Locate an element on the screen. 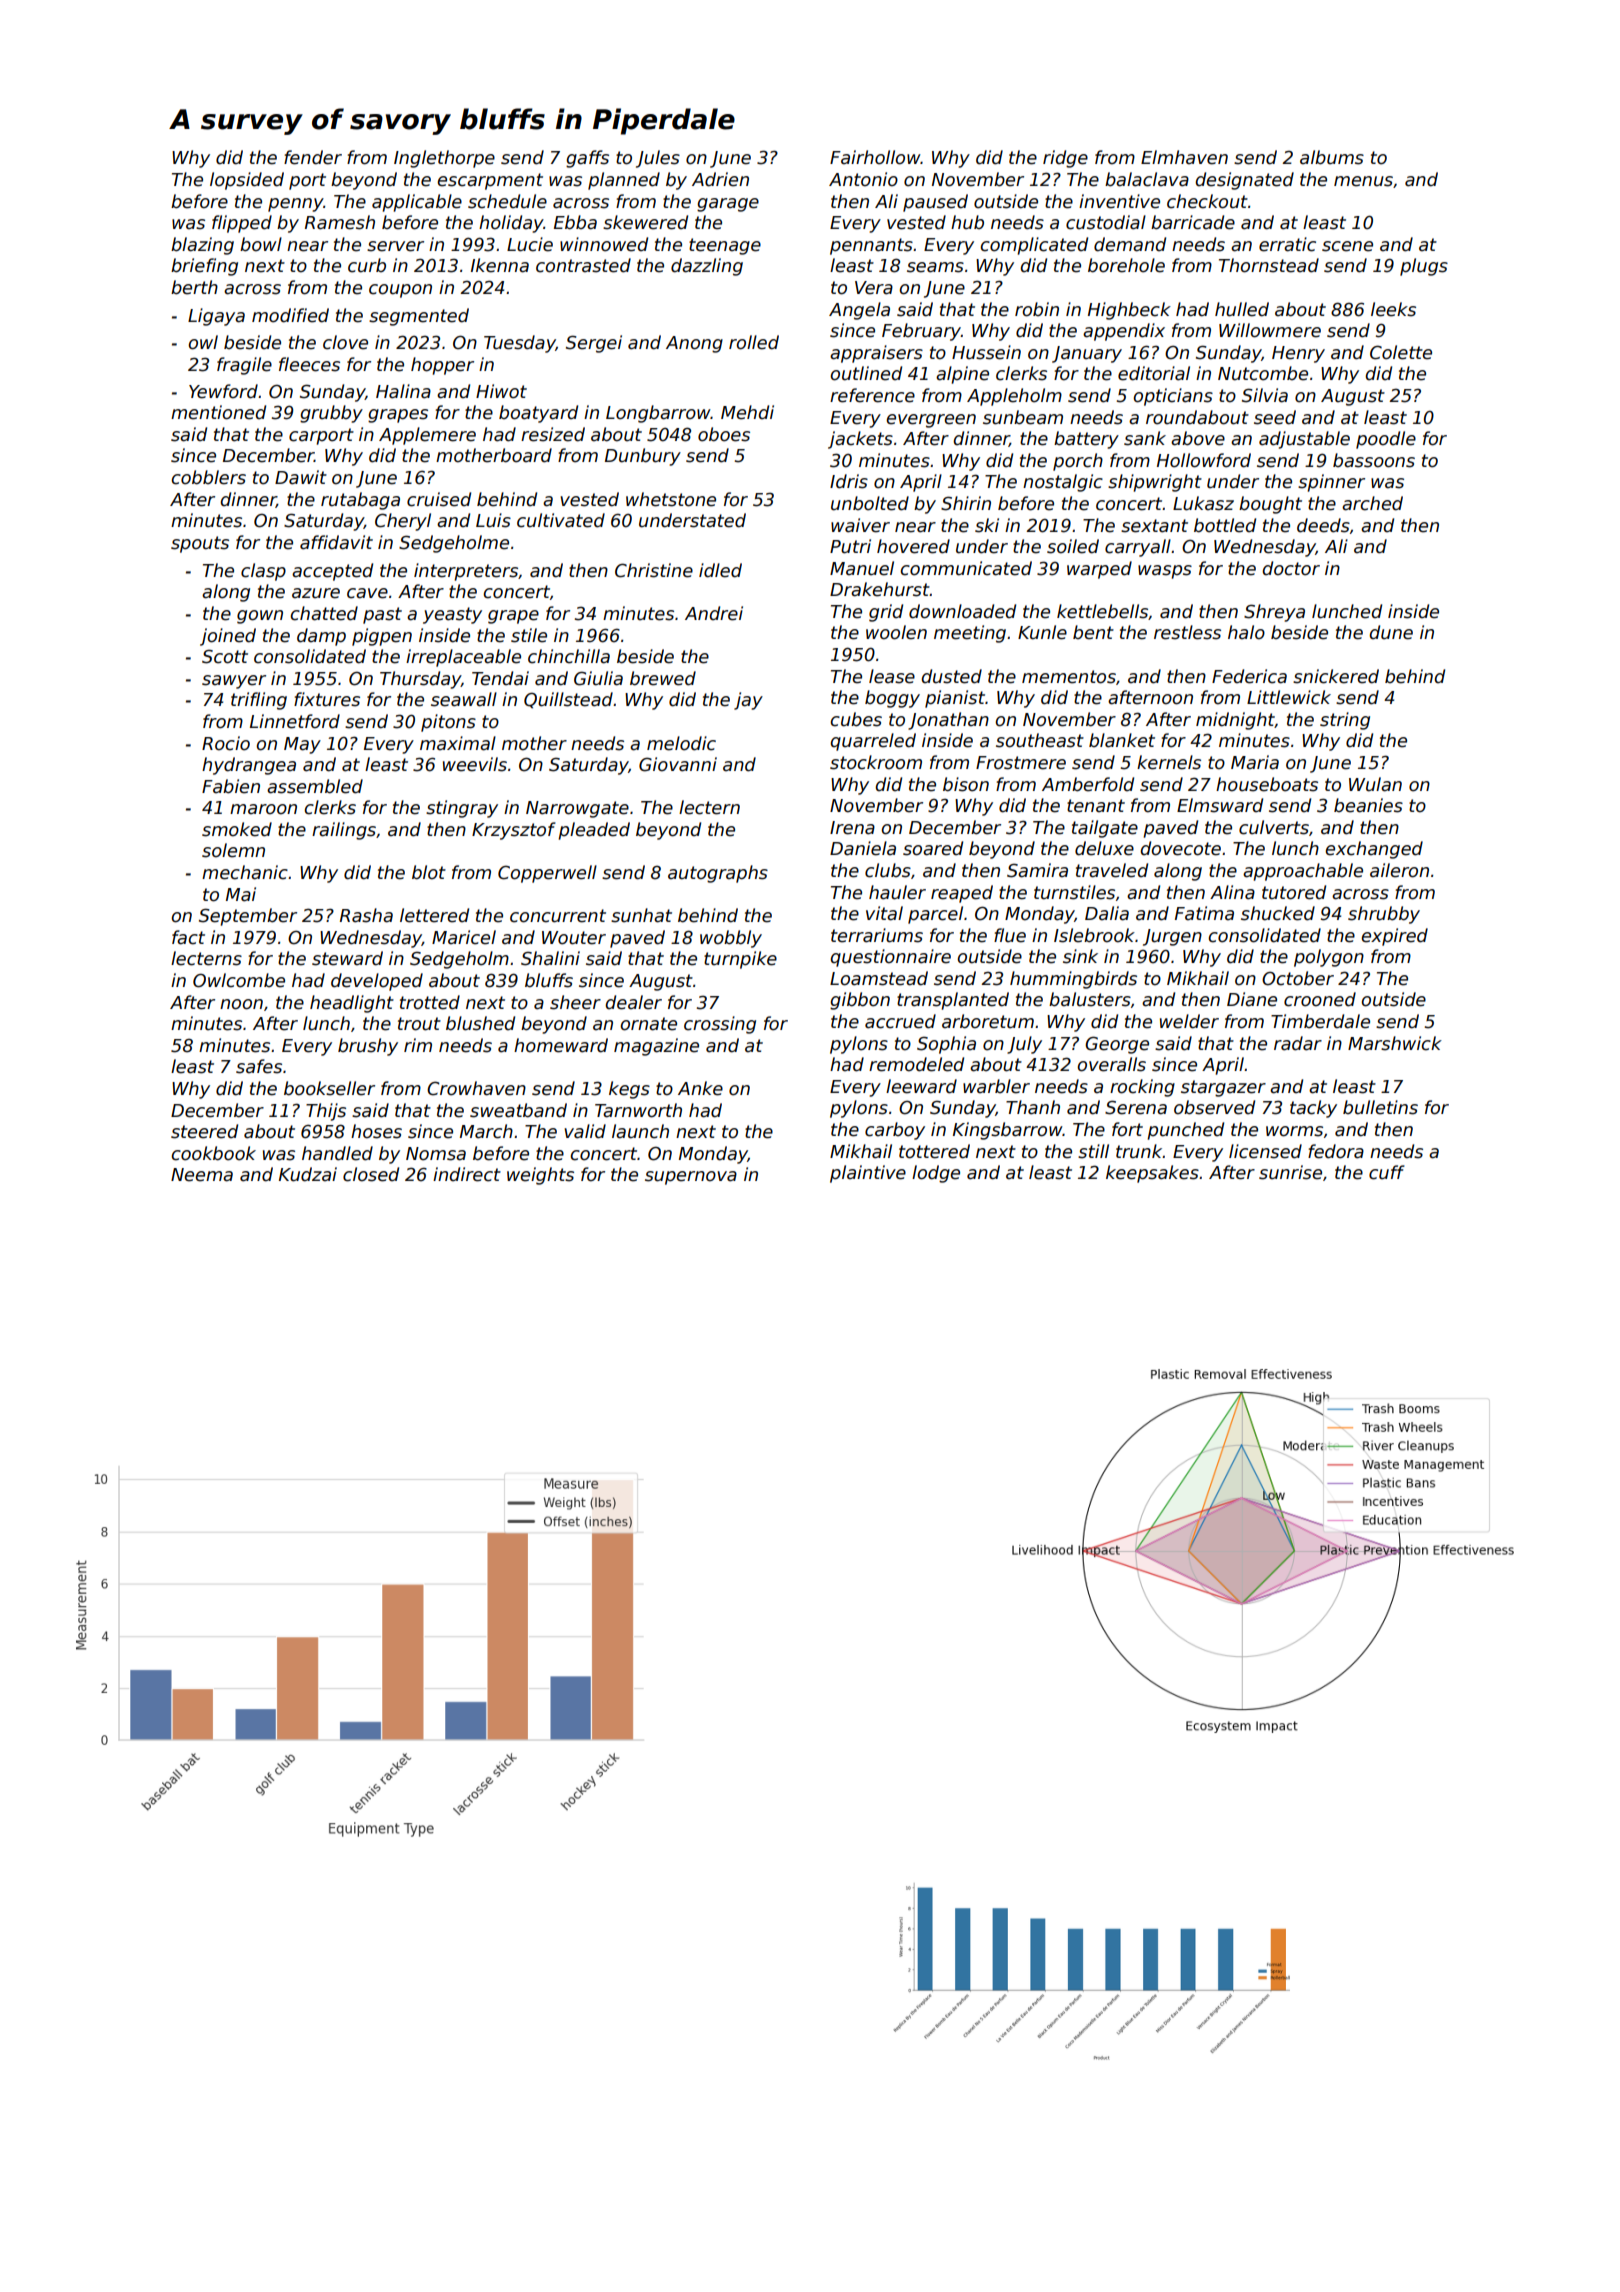 Image resolution: width=1620 pixels, height=2292 pixels. Narrowgate is located at coordinates (577, 809).
